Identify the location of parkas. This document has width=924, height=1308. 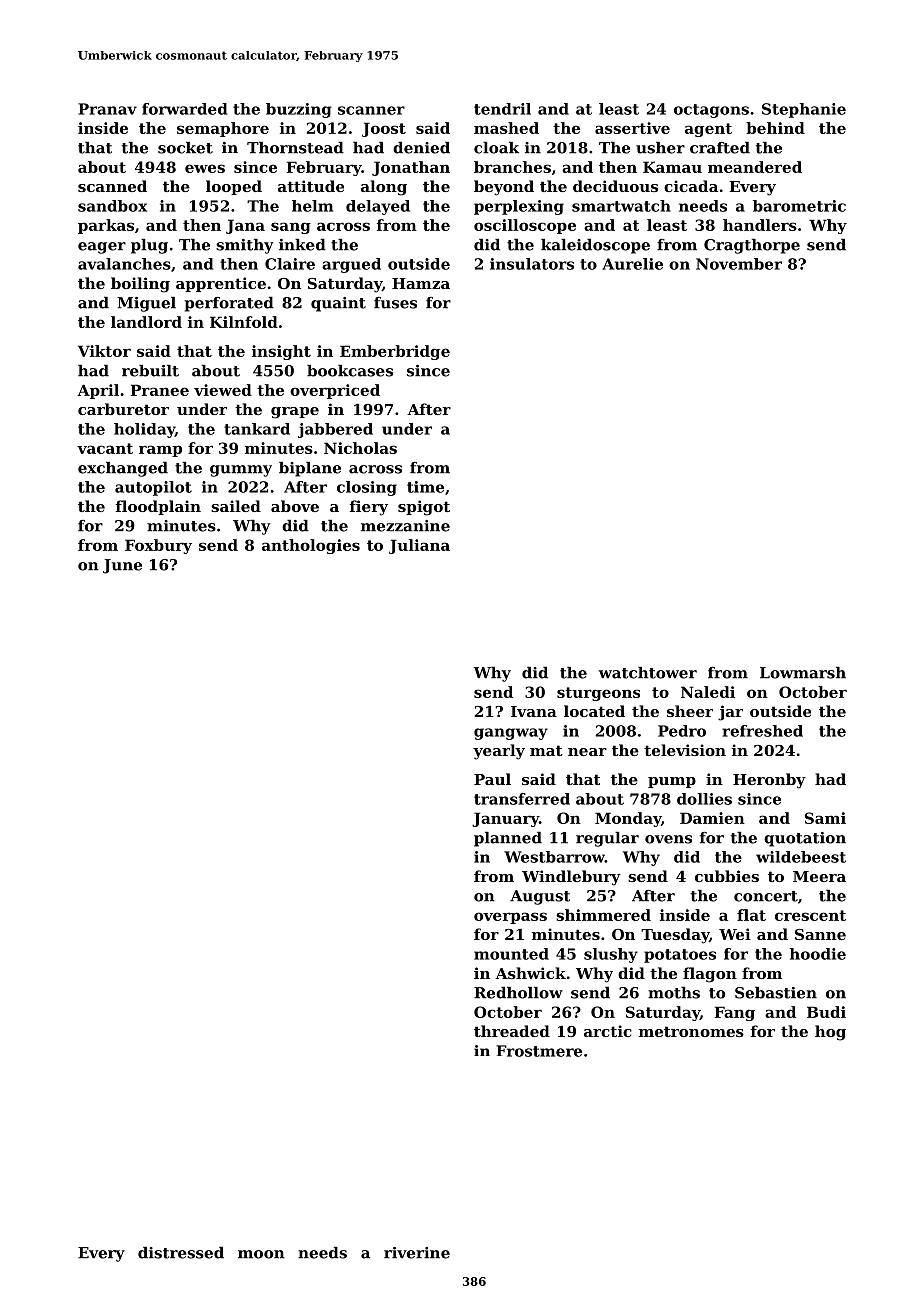
(106, 226).
